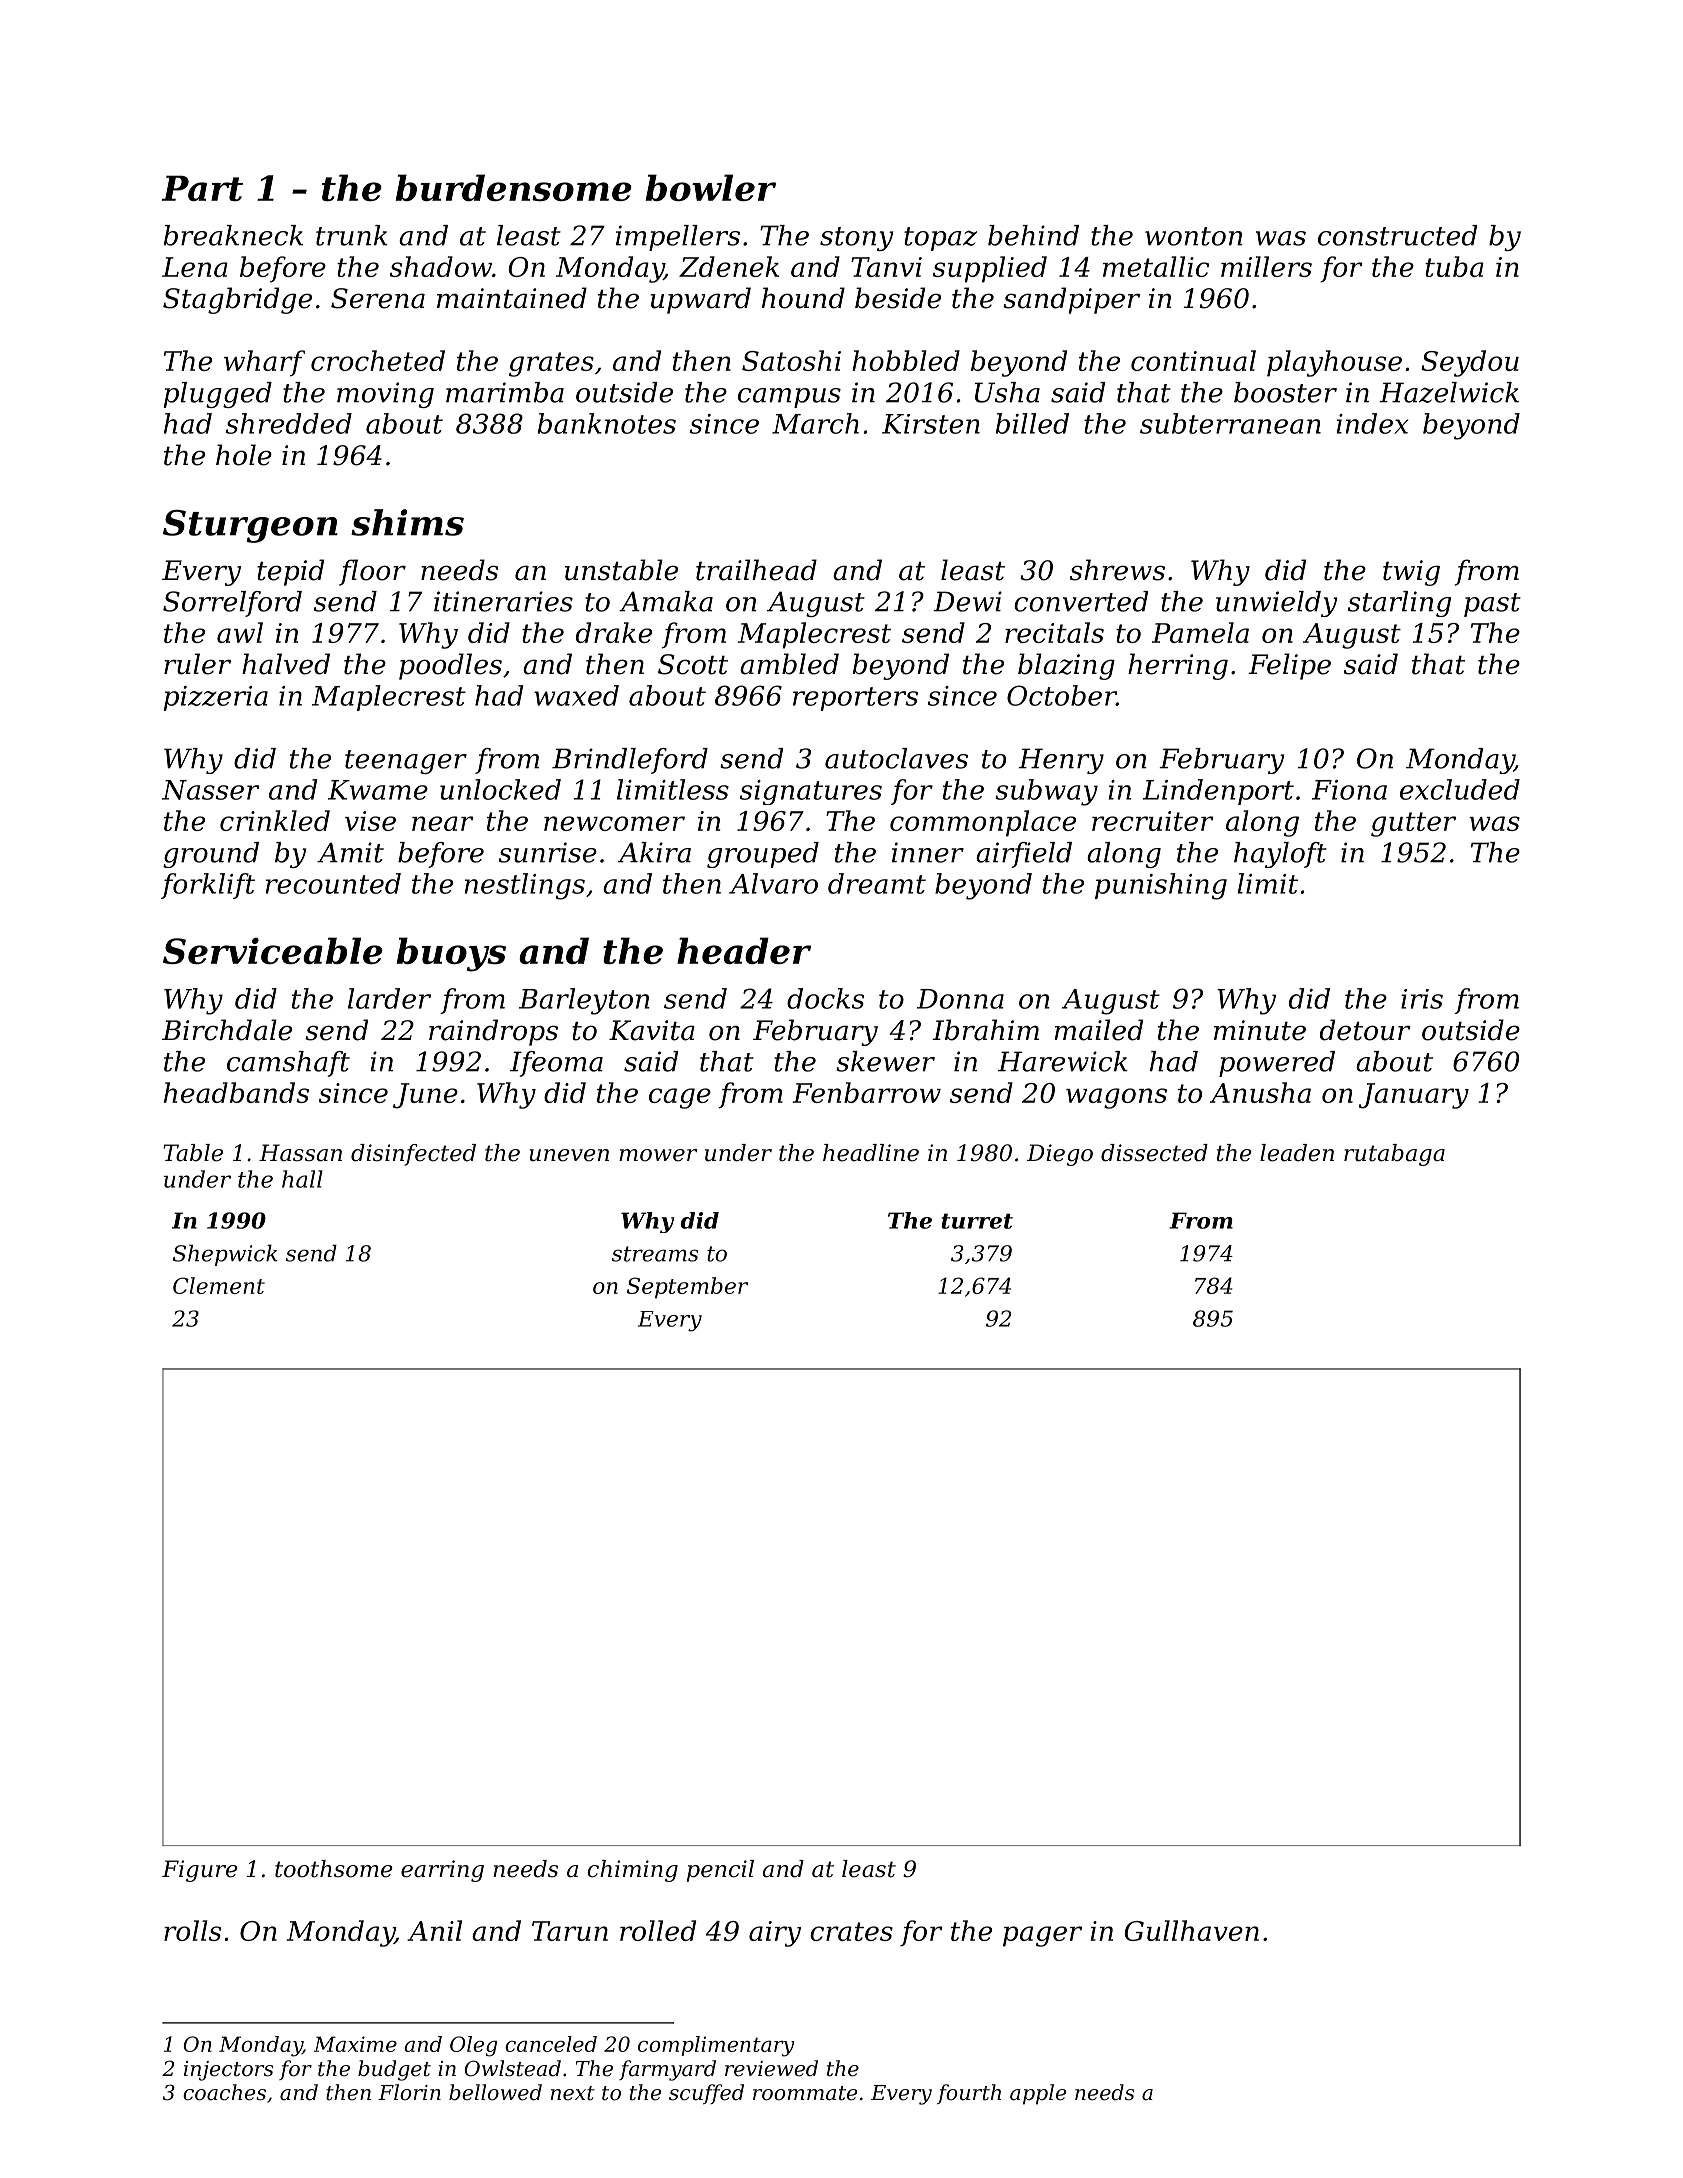 The image size is (1683, 2178). What do you see at coordinates (1413, 824) in the page?
I see `gutter` at bounding box center [1413, 824].
